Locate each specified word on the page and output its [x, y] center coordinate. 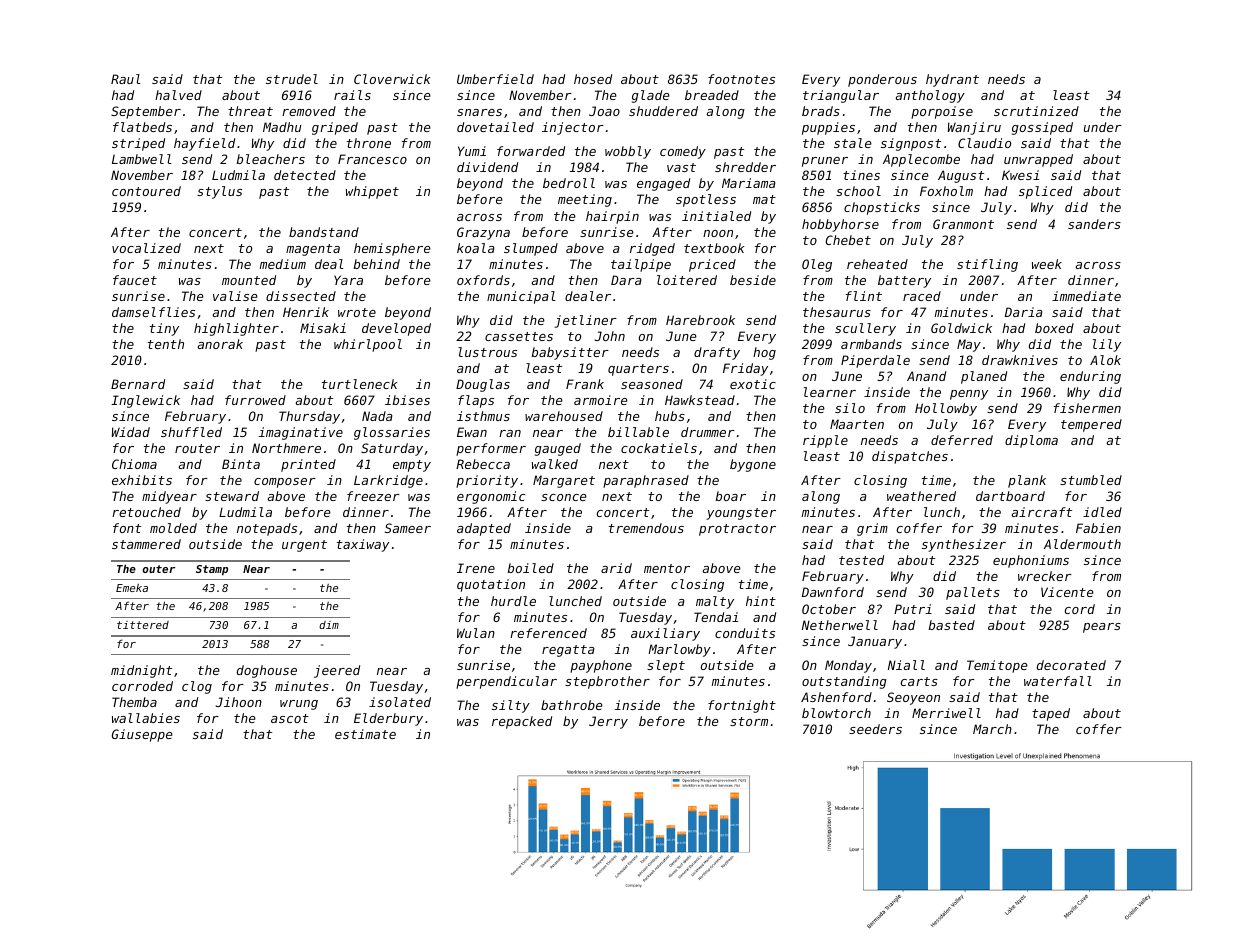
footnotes [741, 79]
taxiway [363, 545]
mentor [667, 568]
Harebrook [700, 320]
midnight [141, 671]
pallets [973, 593]
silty [511, 706]
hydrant [952, 80]
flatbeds [142, 127]
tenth [166, 344]
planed [984, 377]
